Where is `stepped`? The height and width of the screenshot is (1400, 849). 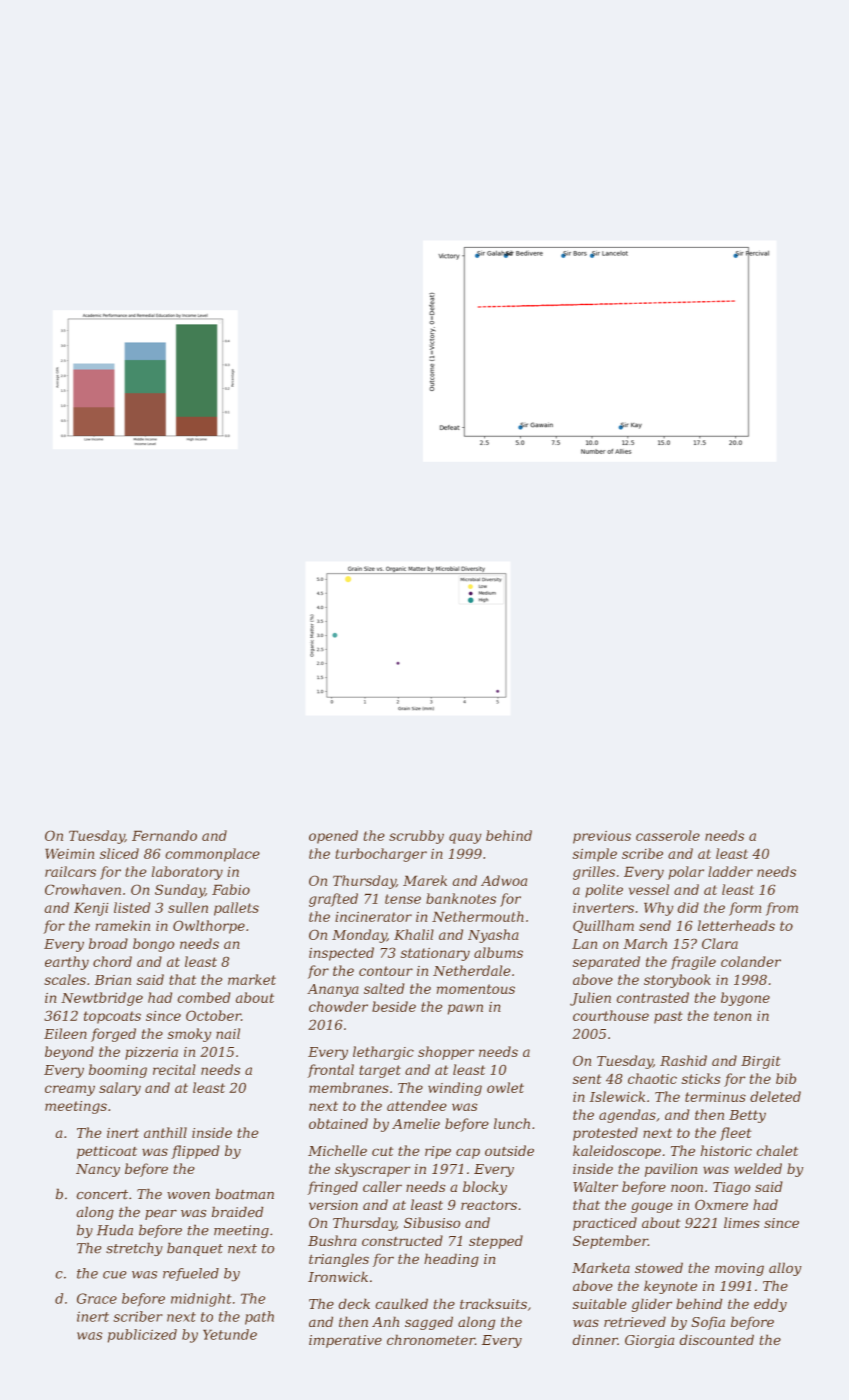 stepped is located at coordinates (496, 1242).
